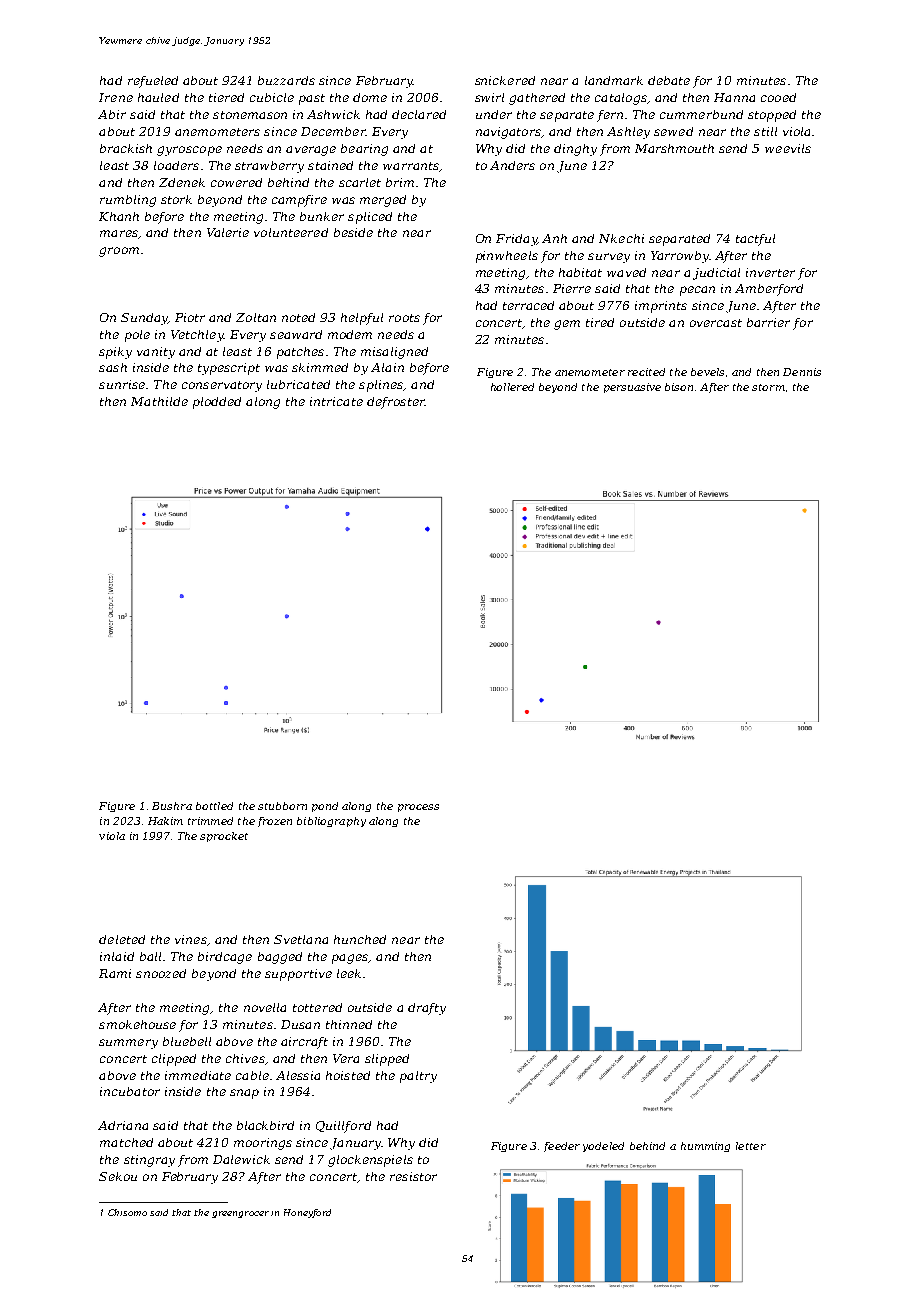 The image size is (924, 1308). I want to click on Bushra, so click(172, 806).
